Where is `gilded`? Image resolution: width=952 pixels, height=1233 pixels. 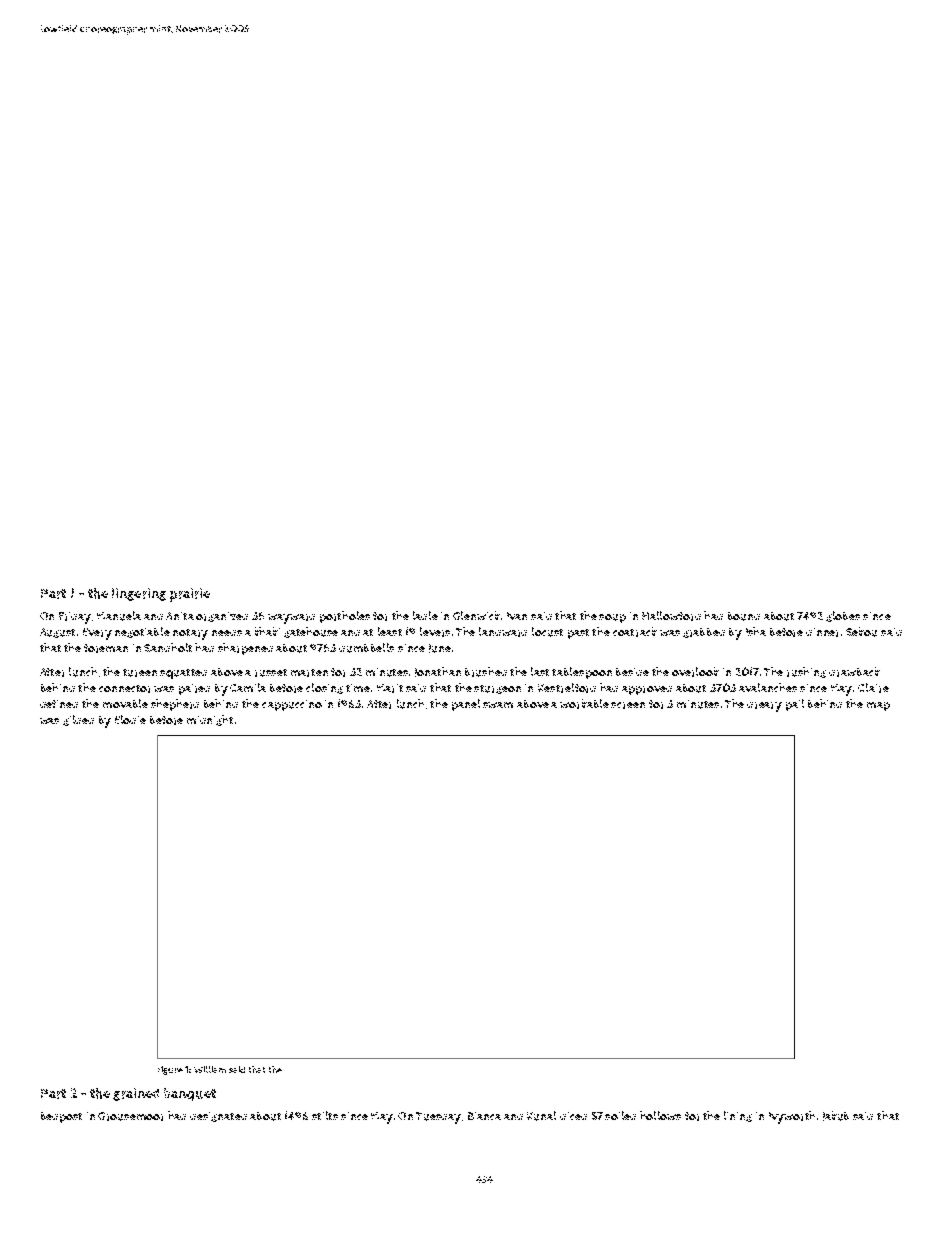
gilded is located at coordinates (78, 720).
